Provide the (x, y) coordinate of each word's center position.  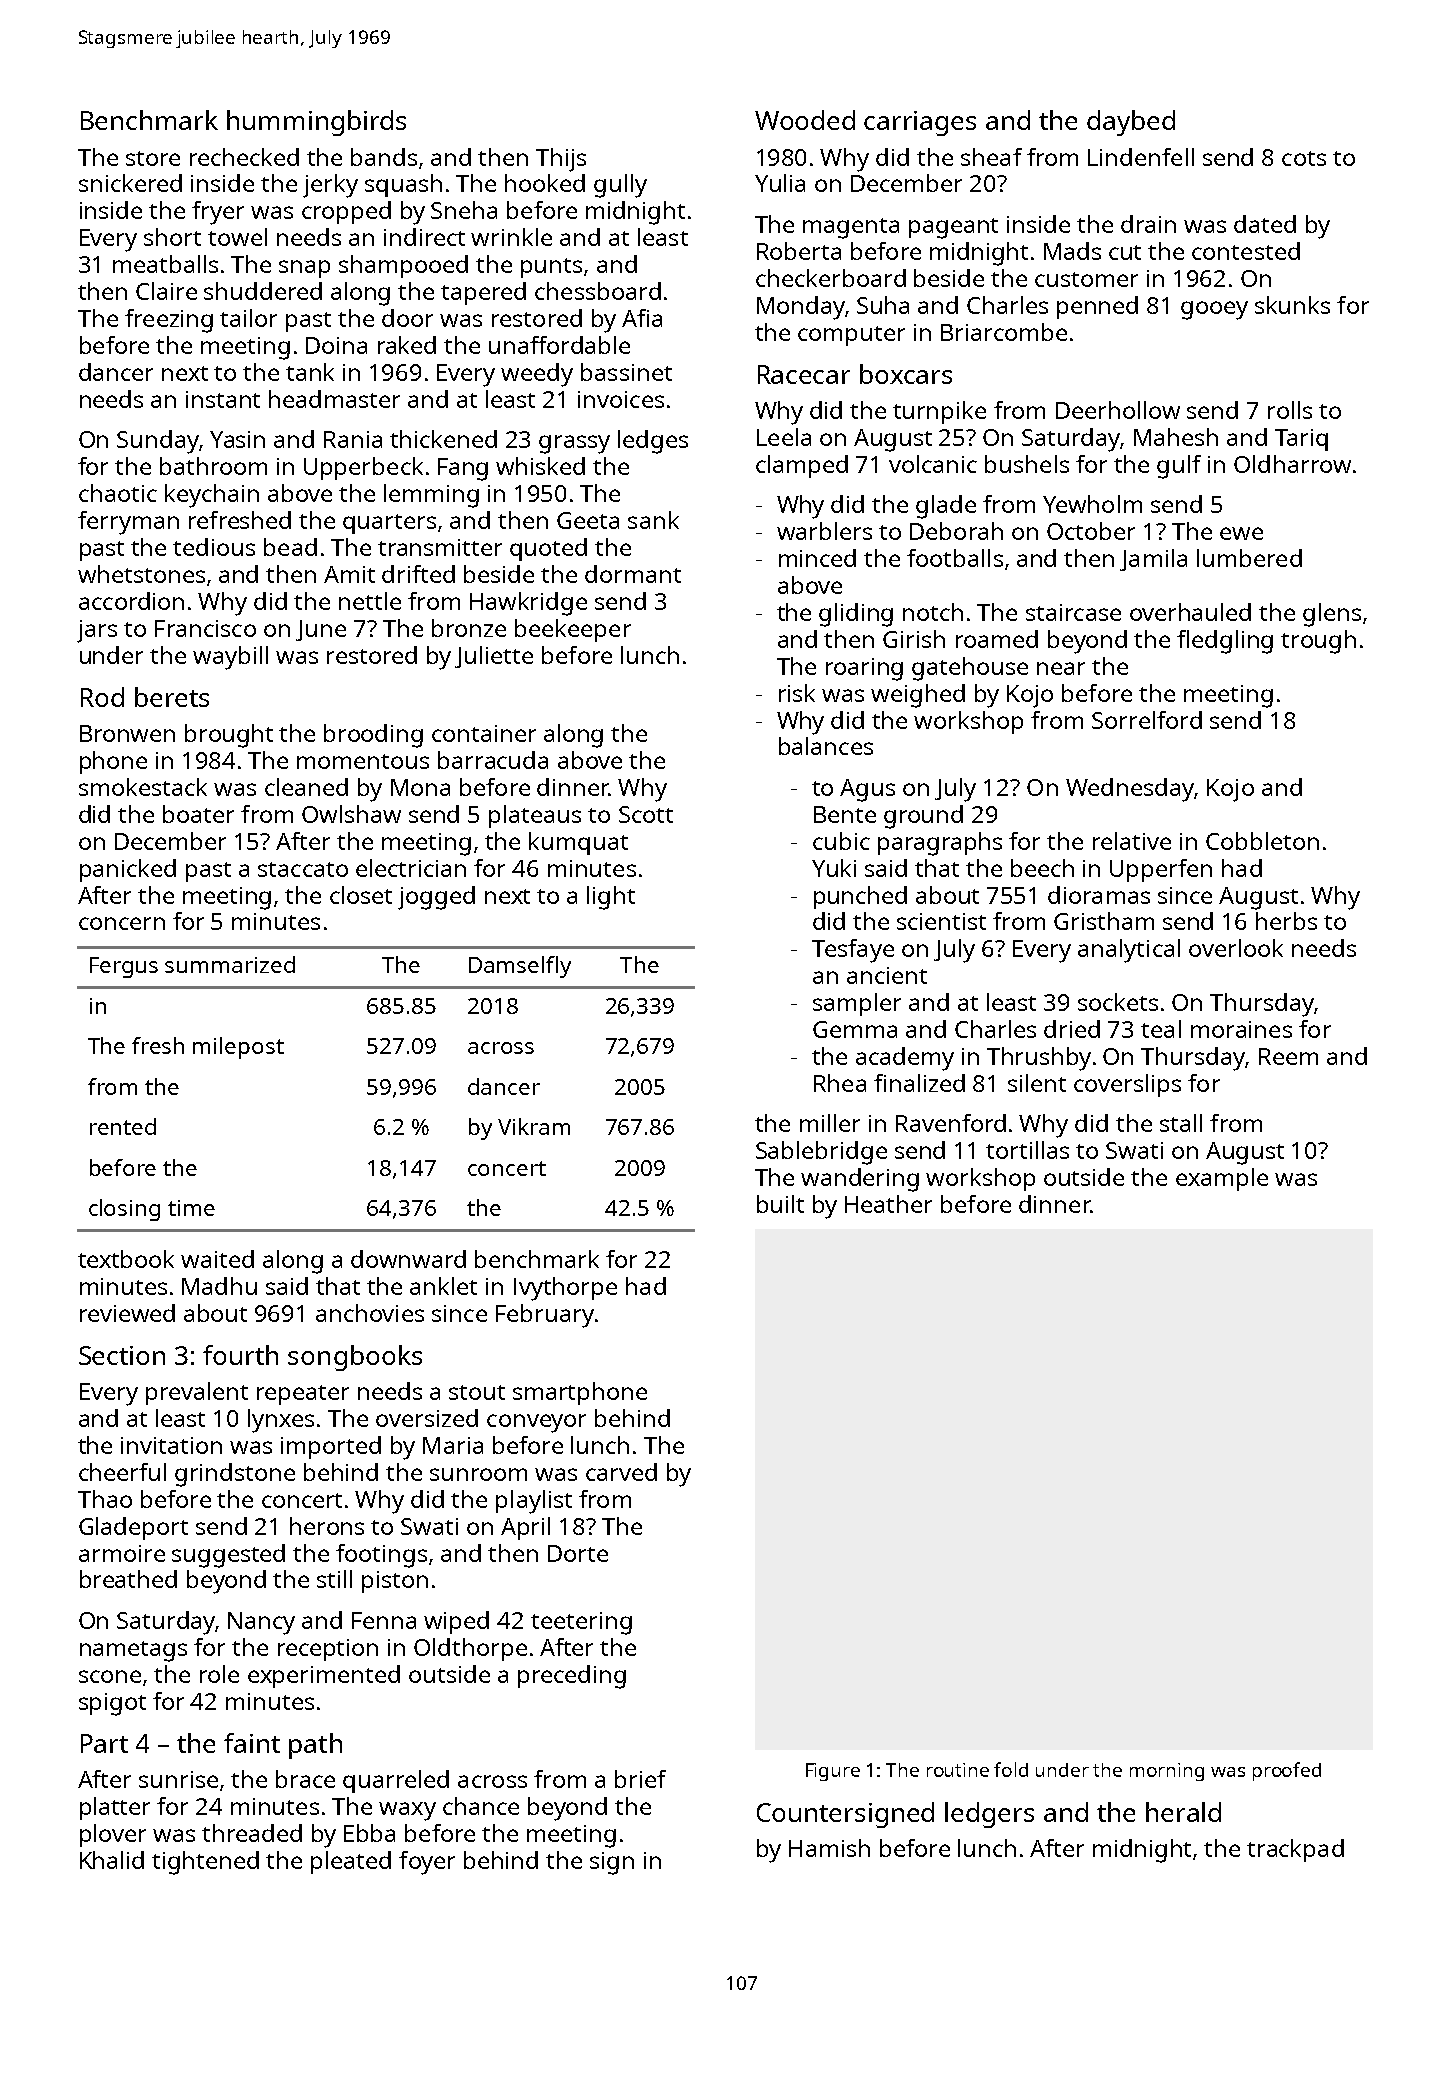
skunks (1292, 305)
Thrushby (1039, 1059)
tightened (205, 1863)
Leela (784, 437)
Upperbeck (363, 468)
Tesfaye (853, 951)
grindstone (235, 1475)
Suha (883, 305)
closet (361, 895)
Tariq (1301, 440)
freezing (169, 321)
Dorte (578, 1553)
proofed (1287, 1771)
